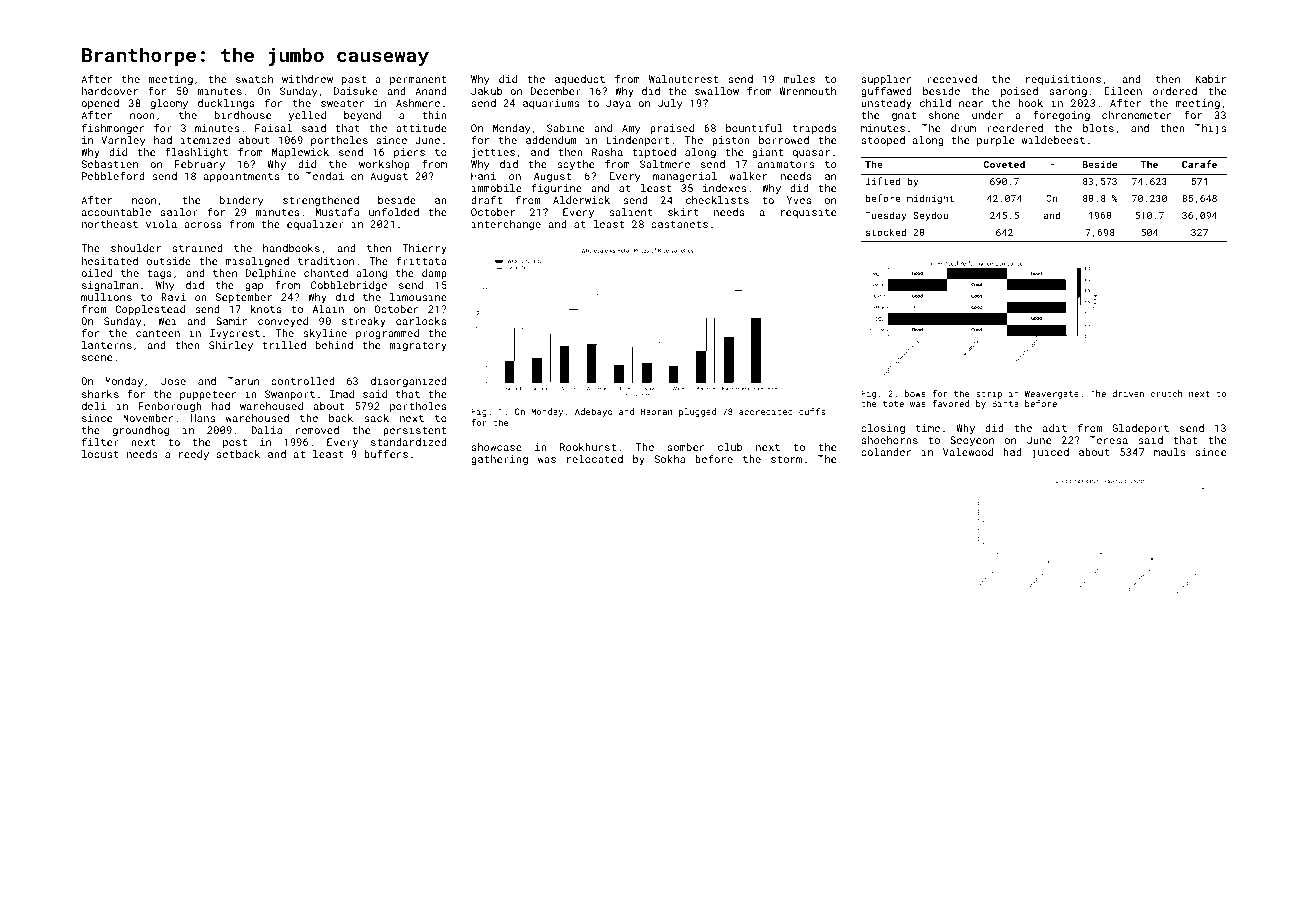 The image size is (1308, 924). What do you see at coordinates (930, 216) in the screenshot?
I see `Seydou` at bounding box center [930, 216].
